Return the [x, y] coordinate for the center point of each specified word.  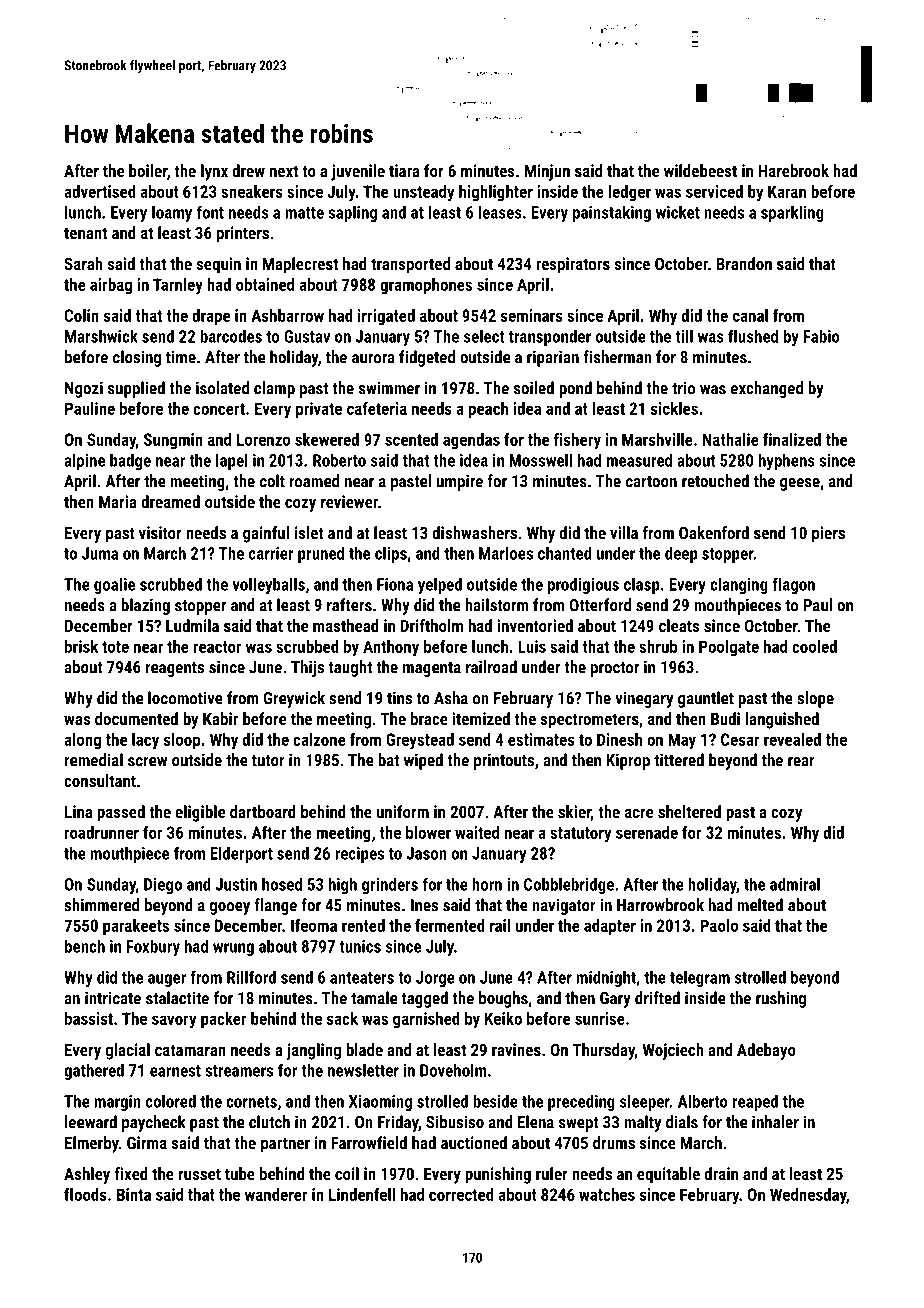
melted [760, 905]
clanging [739, 585]
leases [500, 212]
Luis [532, 646]
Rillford [251, 977]
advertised [100, 191]
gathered [94, 1071]
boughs [503, 999]
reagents [175, 669]
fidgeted [427, 358]
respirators [573, 265]
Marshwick [101, 336]
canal [750, 315]
